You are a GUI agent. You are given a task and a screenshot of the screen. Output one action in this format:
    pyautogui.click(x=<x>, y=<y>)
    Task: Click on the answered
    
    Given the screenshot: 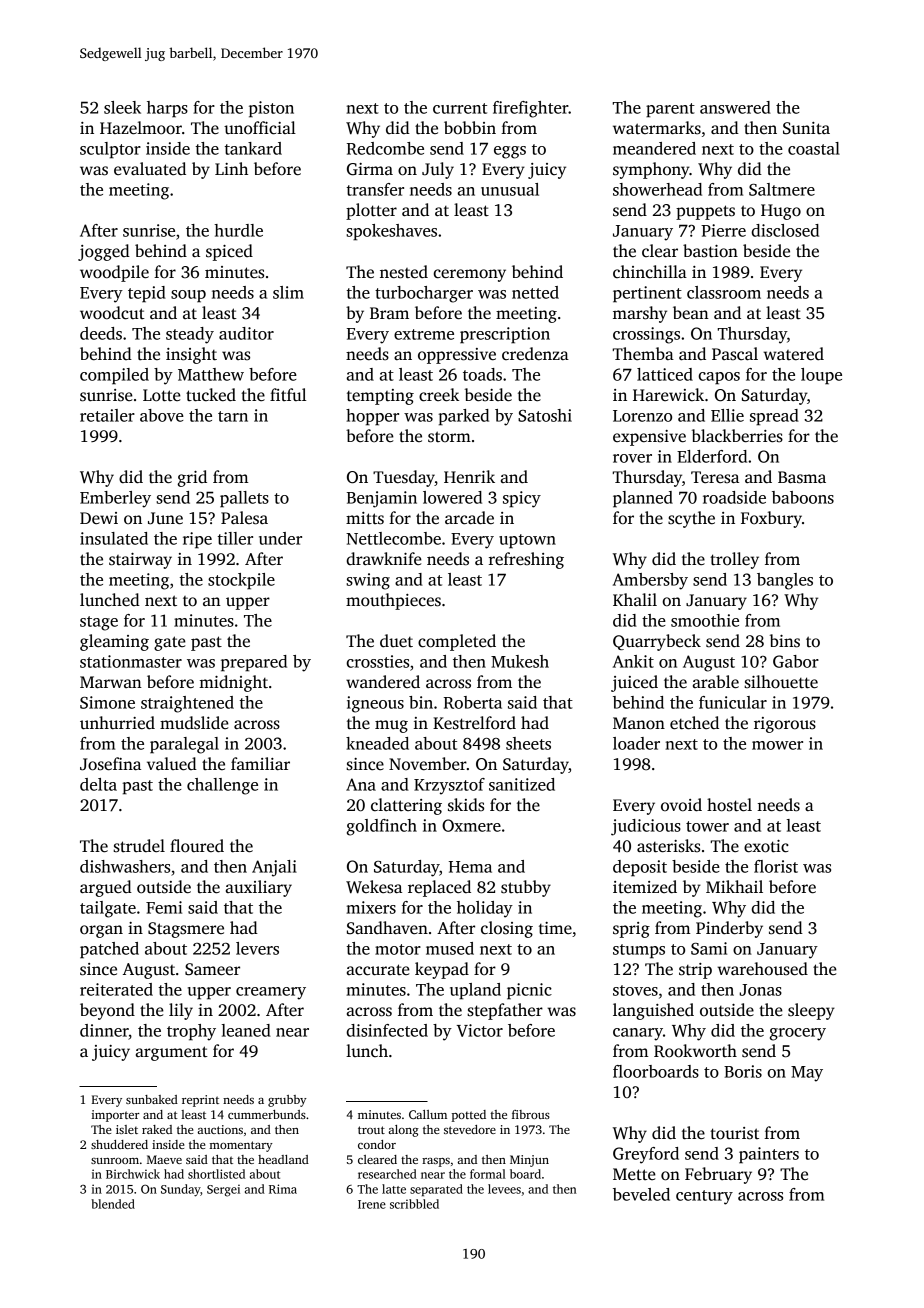 What is the action you would take?
    pyautogui.click(x=735, y=107)
